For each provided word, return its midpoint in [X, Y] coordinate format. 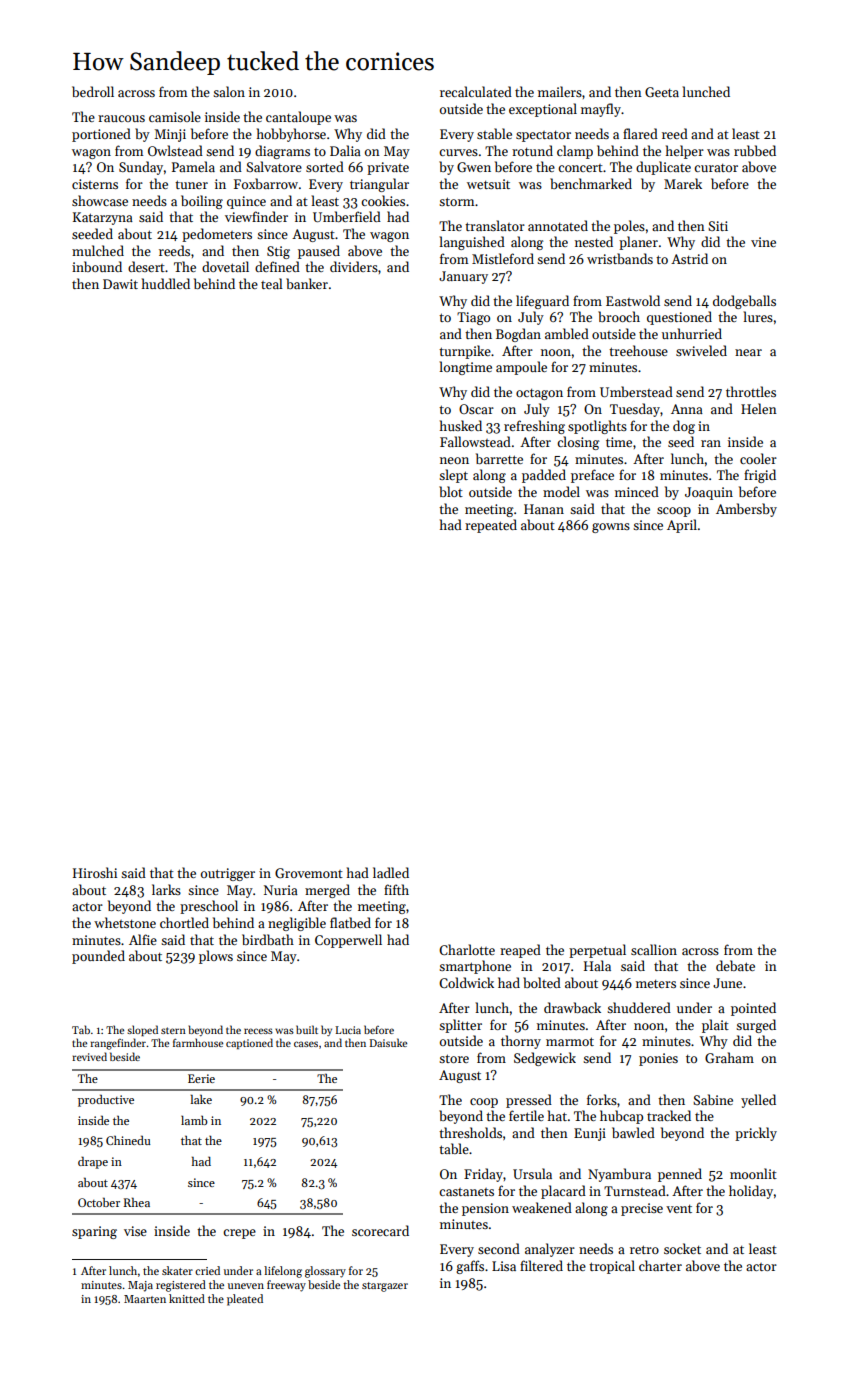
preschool [209, 907]
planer [638, 243]
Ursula [532, 1173]
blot [451, 491]
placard [563, 1192]
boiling [202, 202]
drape [93, 1162]
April [682, 526]
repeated [491, 526]
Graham [729, 1057]
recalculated [476, 91]
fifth [396, 889]
